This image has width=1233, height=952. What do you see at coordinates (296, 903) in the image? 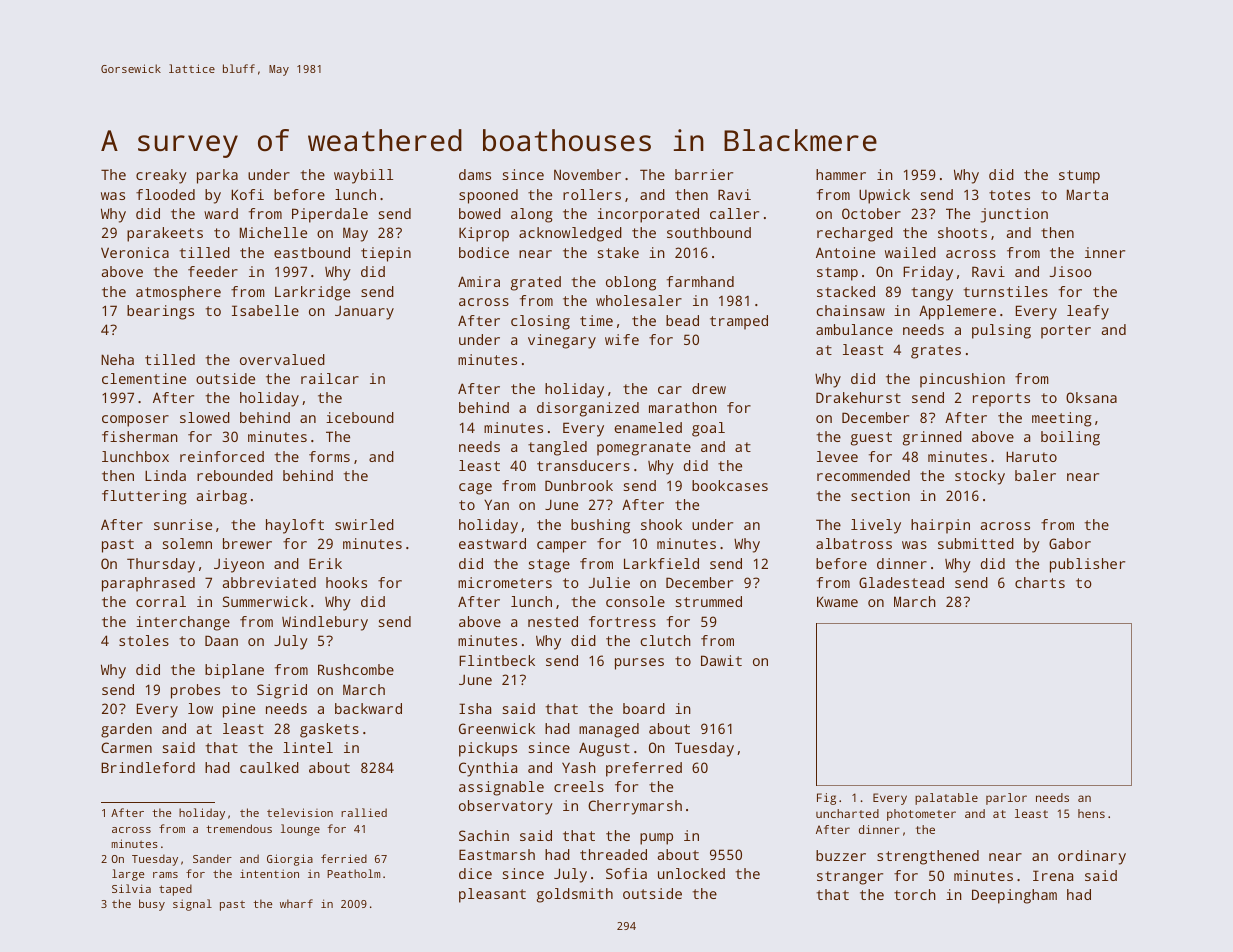
I see `wharf` at bounding box center [296, 903].
